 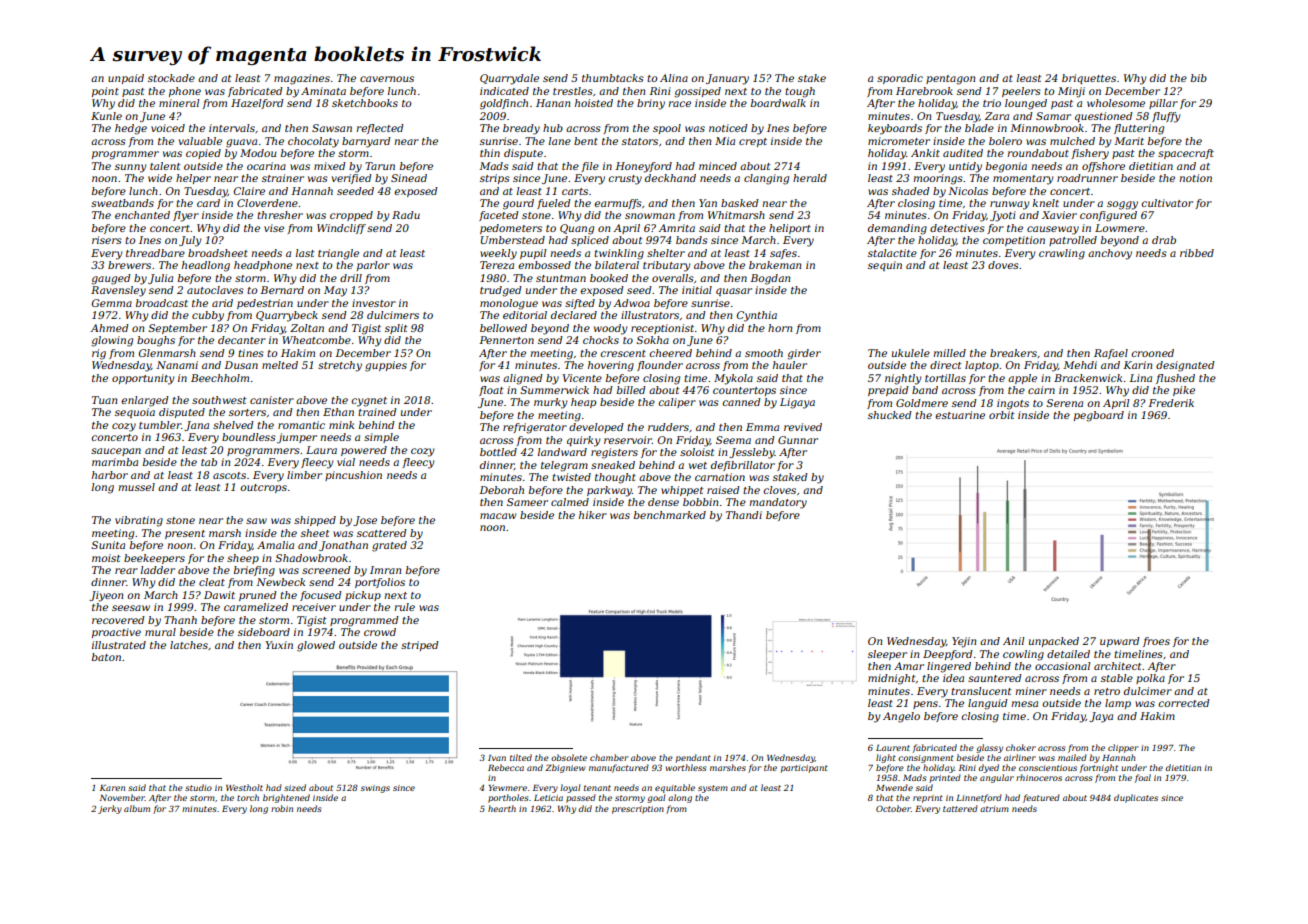 What do you see at coordinates (126, 79) in the image?
I see `unpaid` at bounding box center [126, 79].
